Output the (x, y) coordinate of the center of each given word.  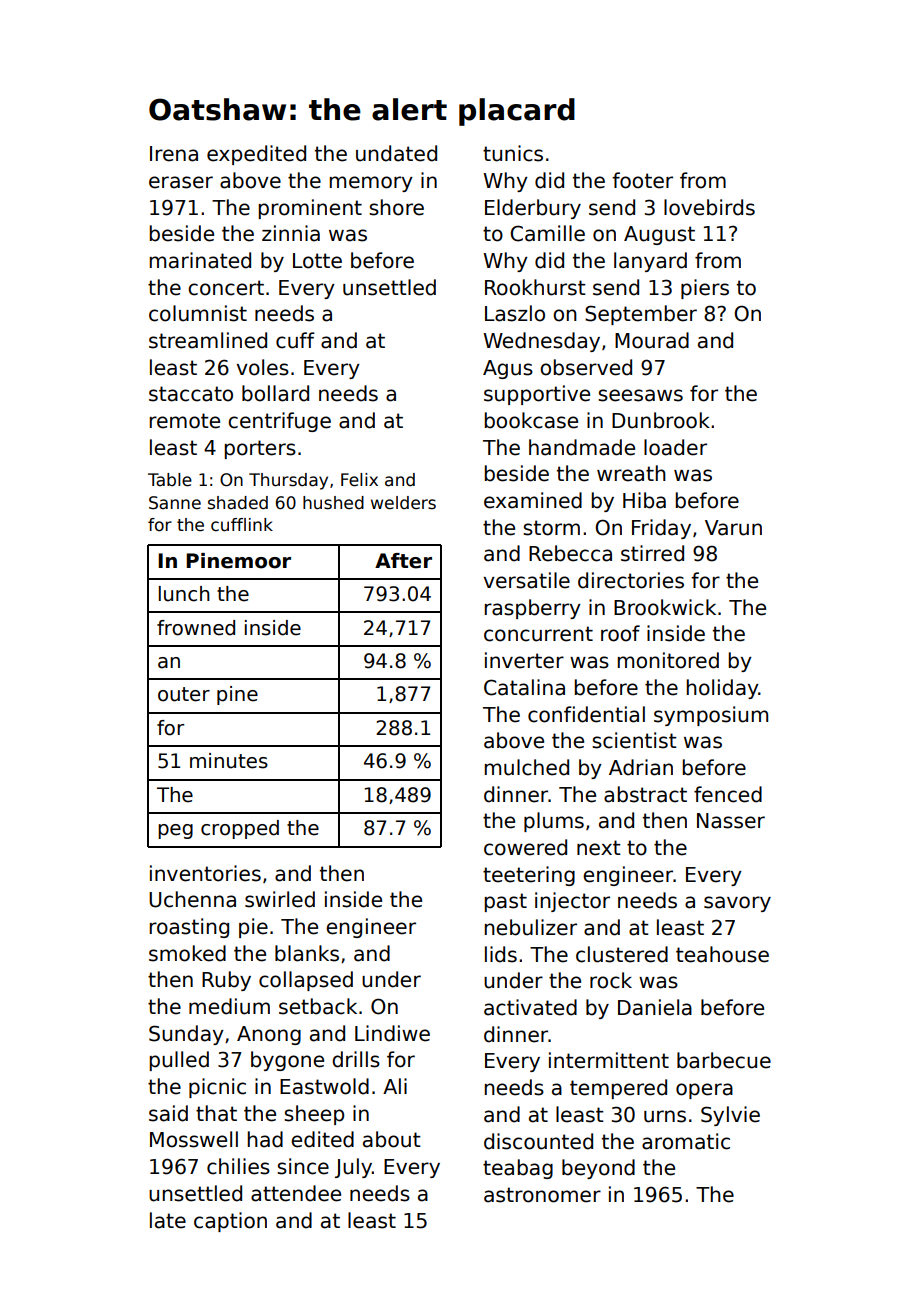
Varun (733, 528)
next (599, 848)
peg (175, 831)
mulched (527, 767)
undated (396, 153)
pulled (179, 1061)
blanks (307, 953)
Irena (174, 154)
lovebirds (709, 207)
